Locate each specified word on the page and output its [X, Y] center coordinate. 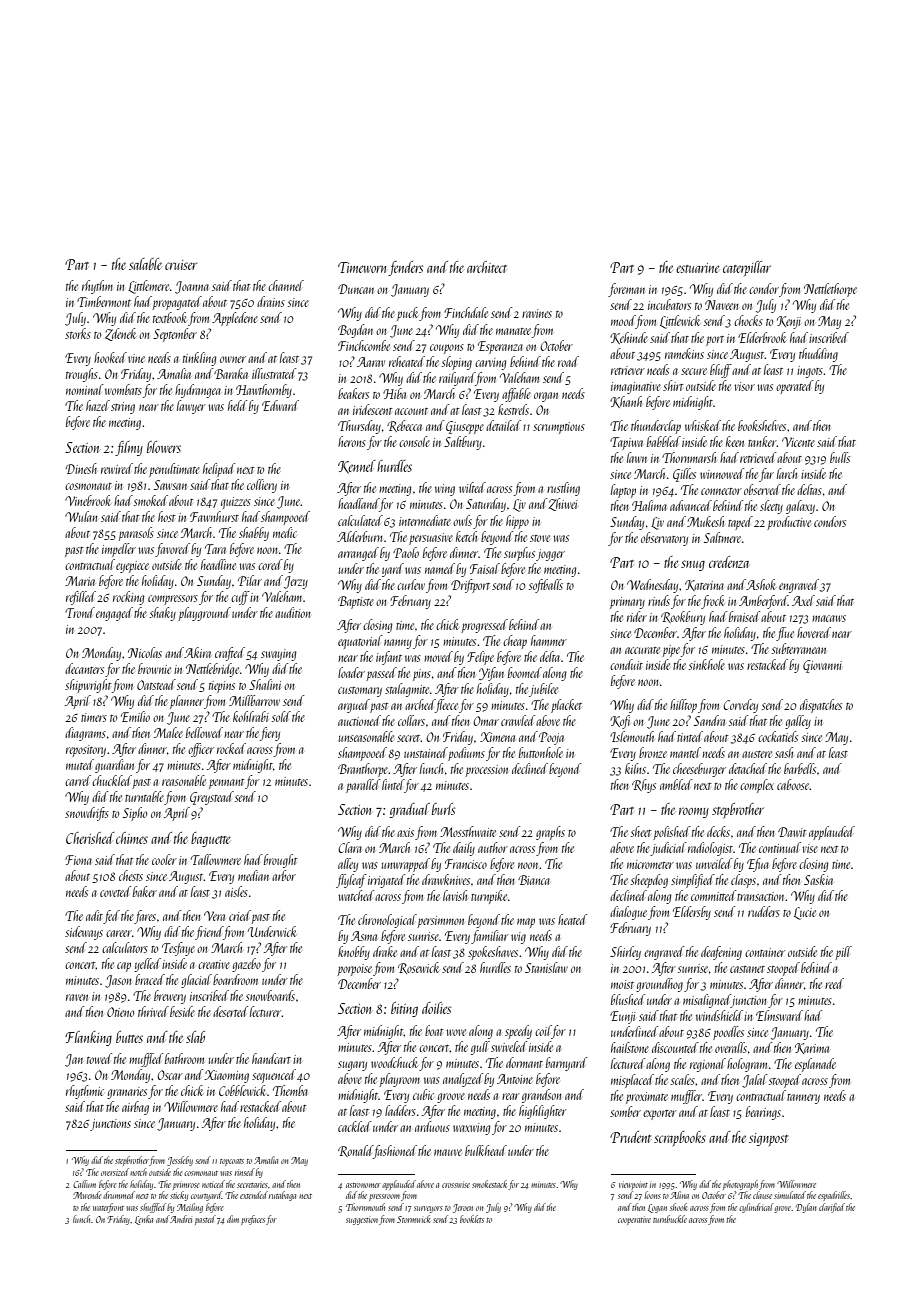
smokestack [489, 1184]
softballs [546, 586]
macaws [829, 618]
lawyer [191, 407]
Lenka [144, 1220]
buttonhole [541, 752]
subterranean [799, 648]
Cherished [90, 838]
